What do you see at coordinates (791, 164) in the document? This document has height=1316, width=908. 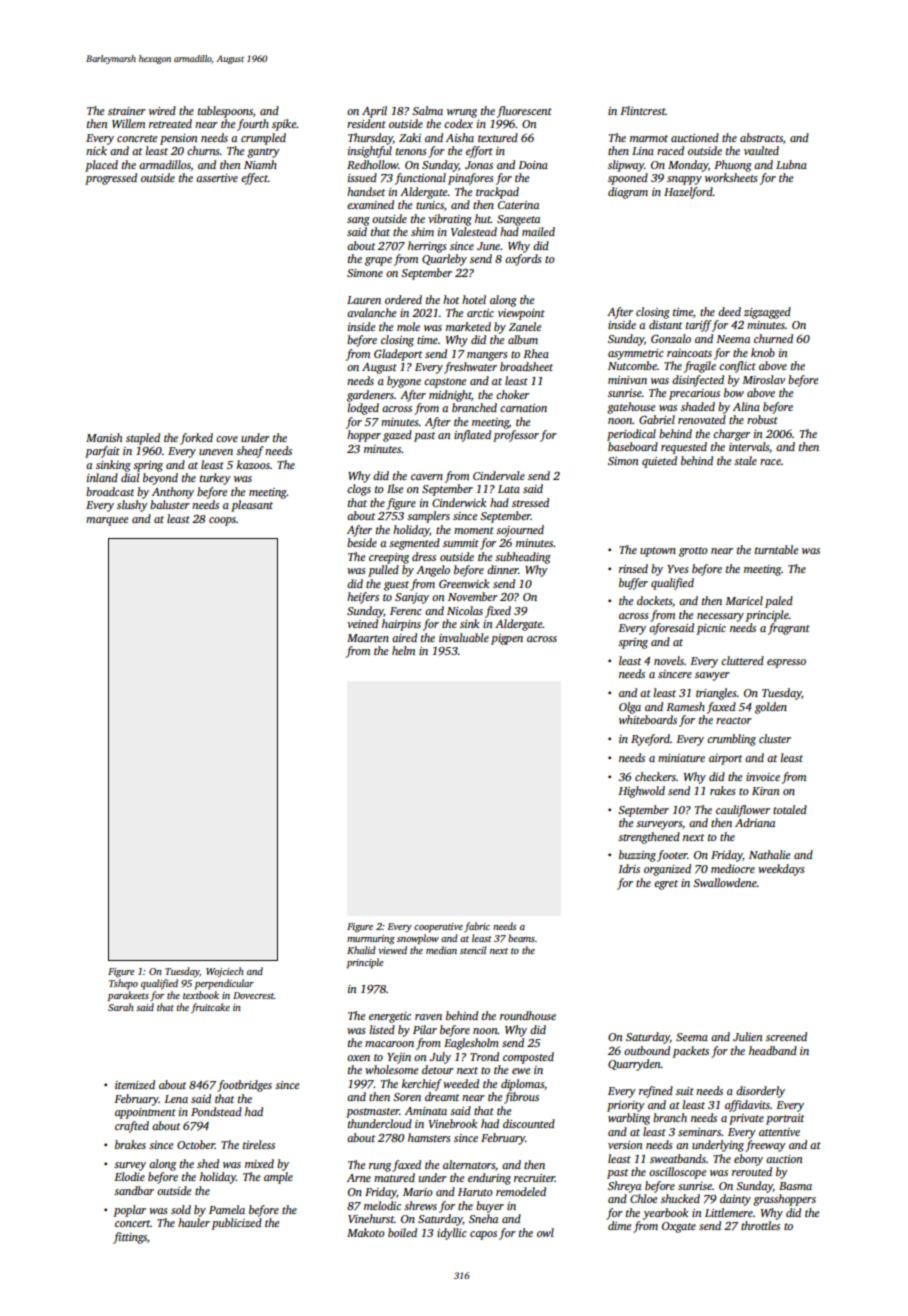 I see `Lubna` at bounding box center [791, 164].
